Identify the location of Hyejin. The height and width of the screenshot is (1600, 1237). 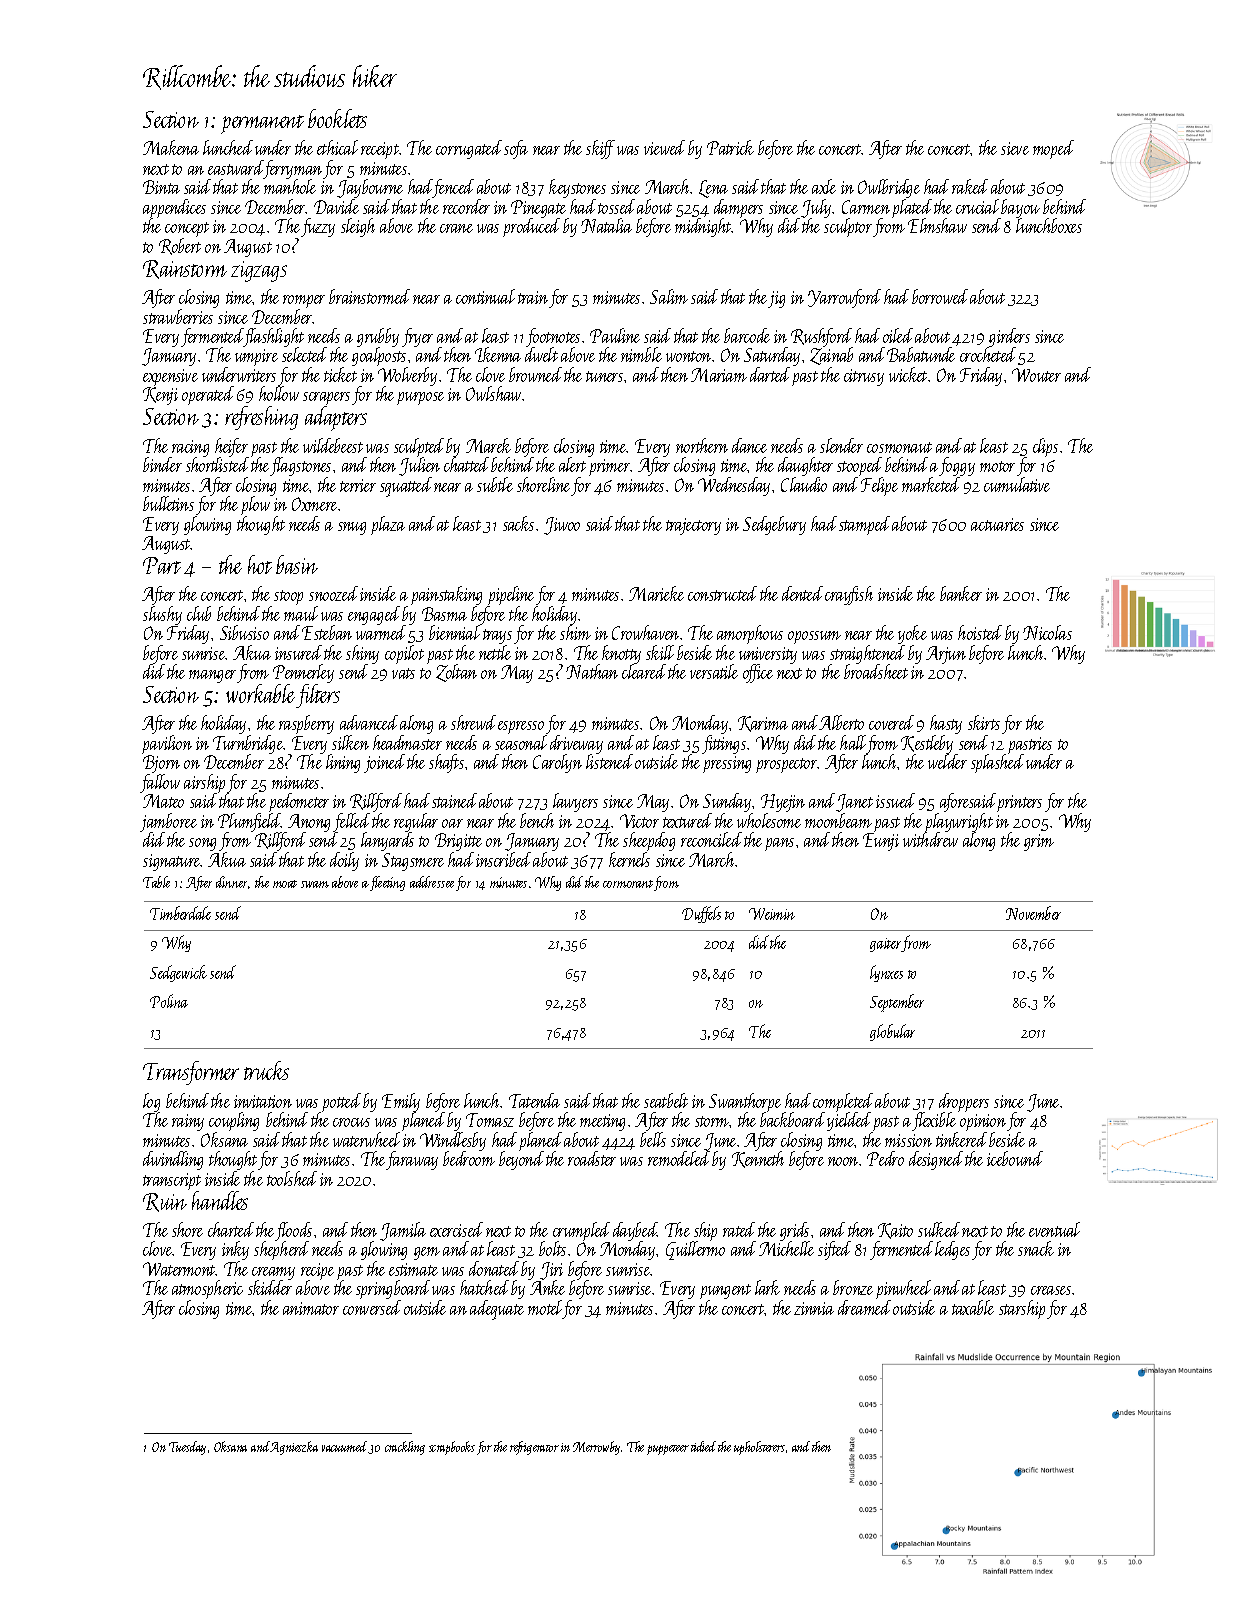
(783, 803).
